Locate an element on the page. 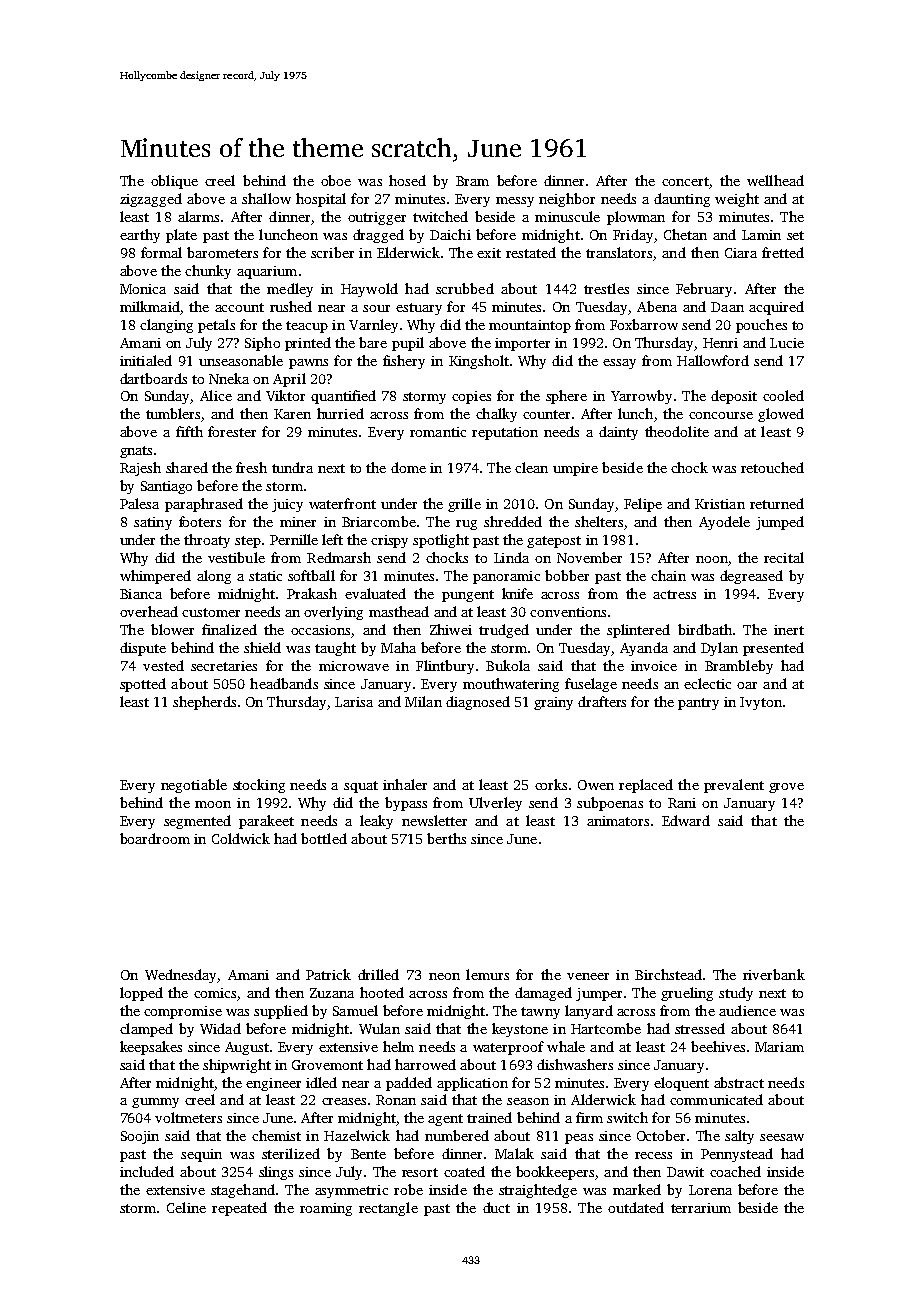 The image size is (924, 1314). beehives is located at coordinates (718, 1046).
